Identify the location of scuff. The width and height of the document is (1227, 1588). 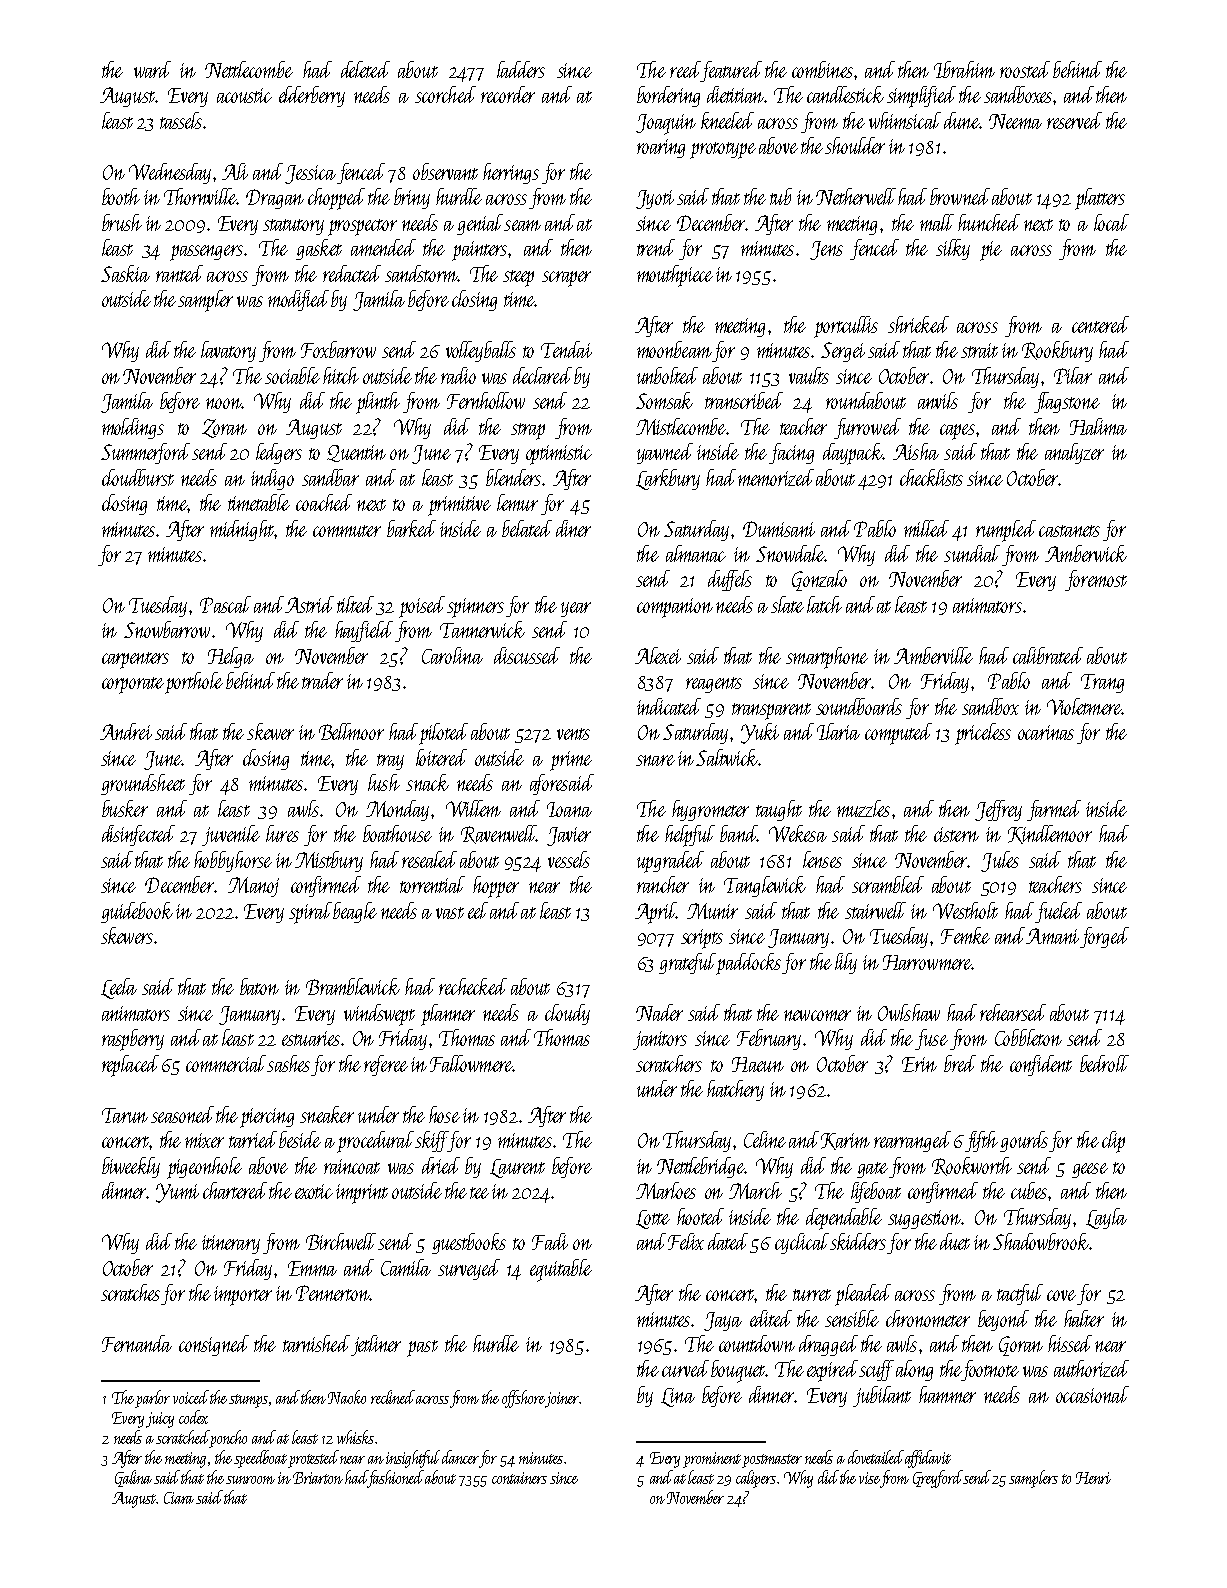
(876, 1370).
